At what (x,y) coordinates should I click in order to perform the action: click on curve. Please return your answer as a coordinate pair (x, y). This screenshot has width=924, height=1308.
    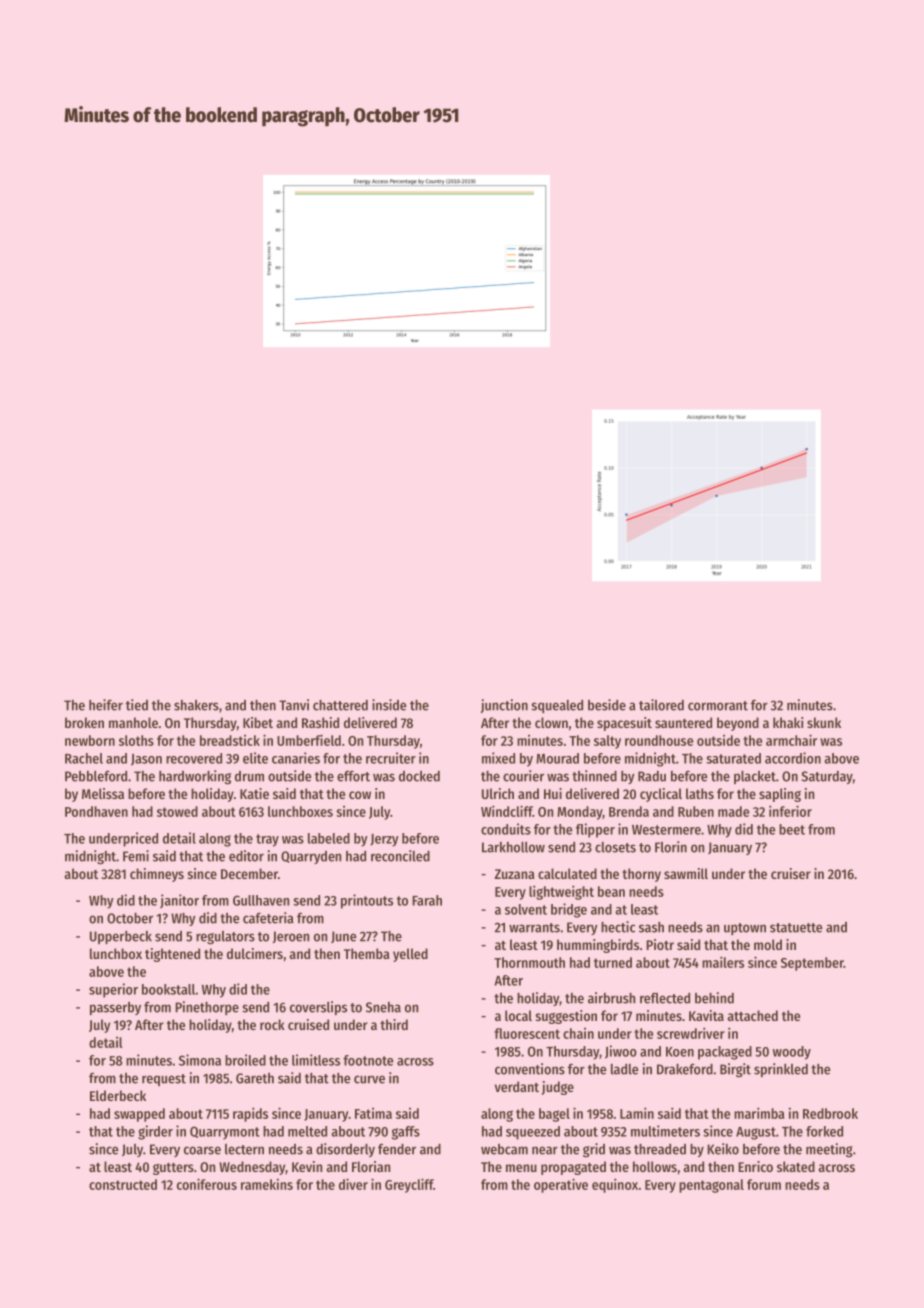
    Looking at the image, I should click on (369, 1079).
